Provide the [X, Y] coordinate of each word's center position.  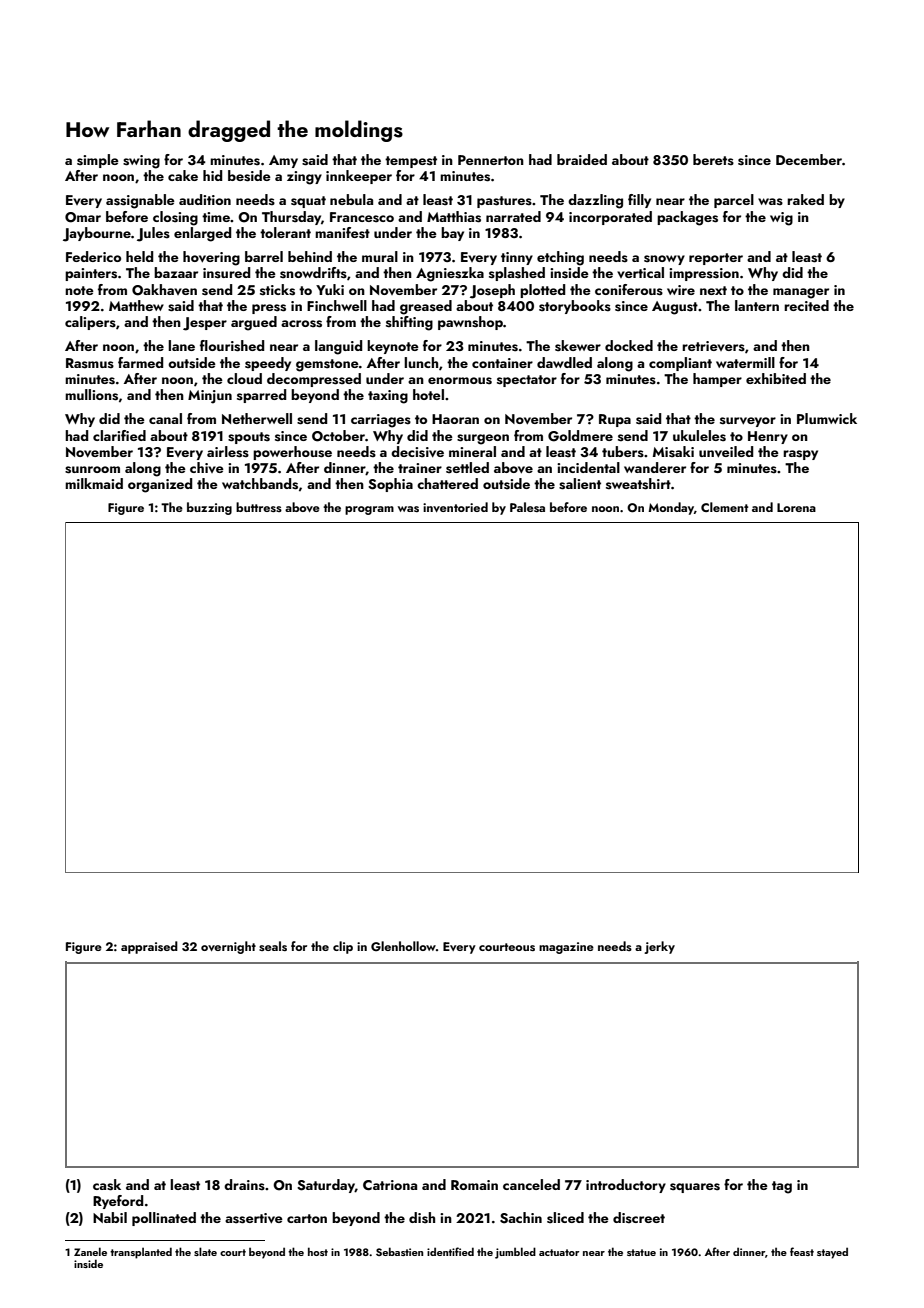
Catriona [390, 1185]
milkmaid [94, 483]
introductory [626, 1186]
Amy [283, 161]
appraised [149, 947]
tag [782, 1187]
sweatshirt [638, 484]
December [809, 159]
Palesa [527, 507]
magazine [566, 948]
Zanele [90, 1251]
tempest [411, 162]
